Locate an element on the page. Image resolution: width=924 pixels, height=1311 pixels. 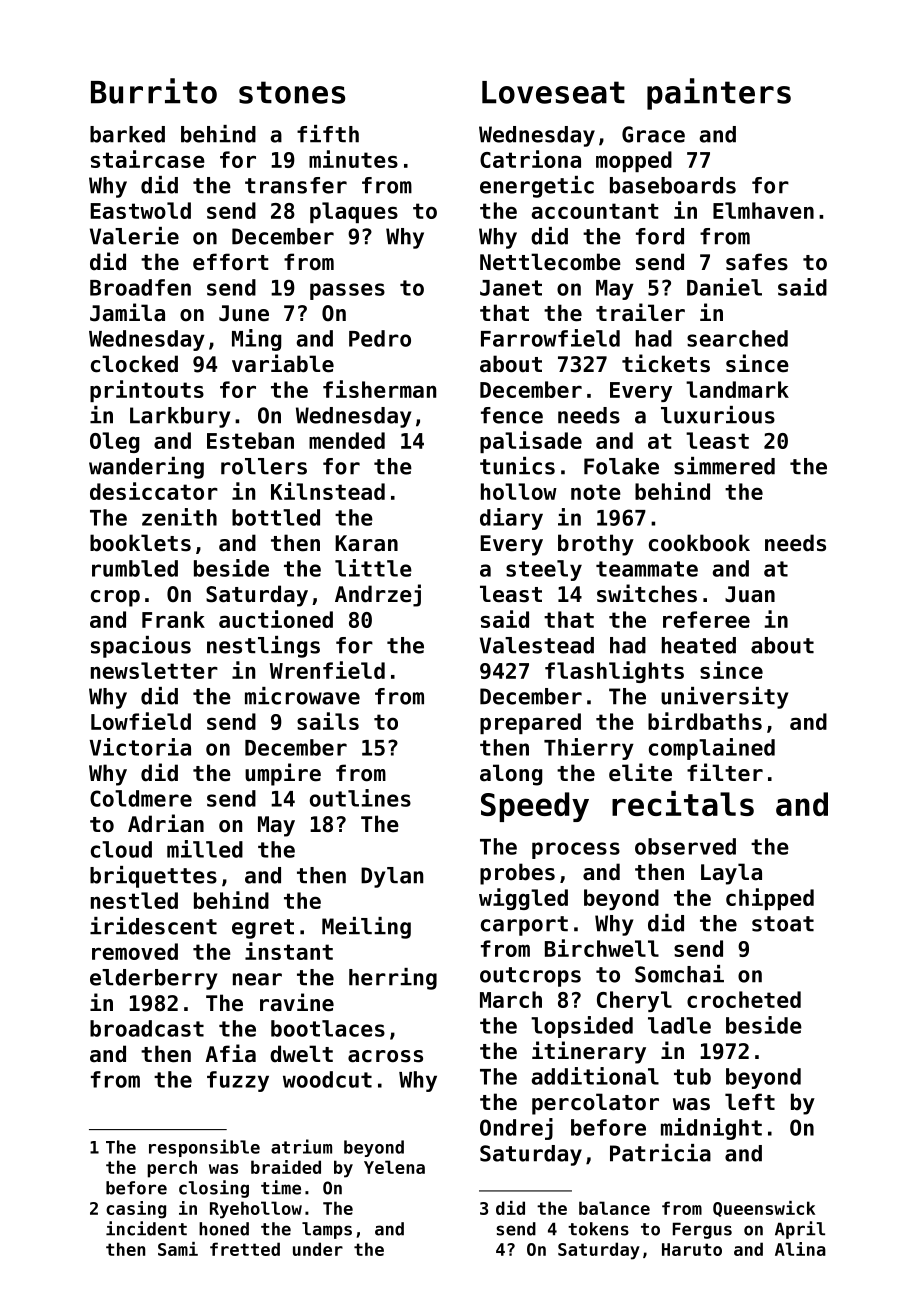
Karan is located at coordinates (366, 543).
